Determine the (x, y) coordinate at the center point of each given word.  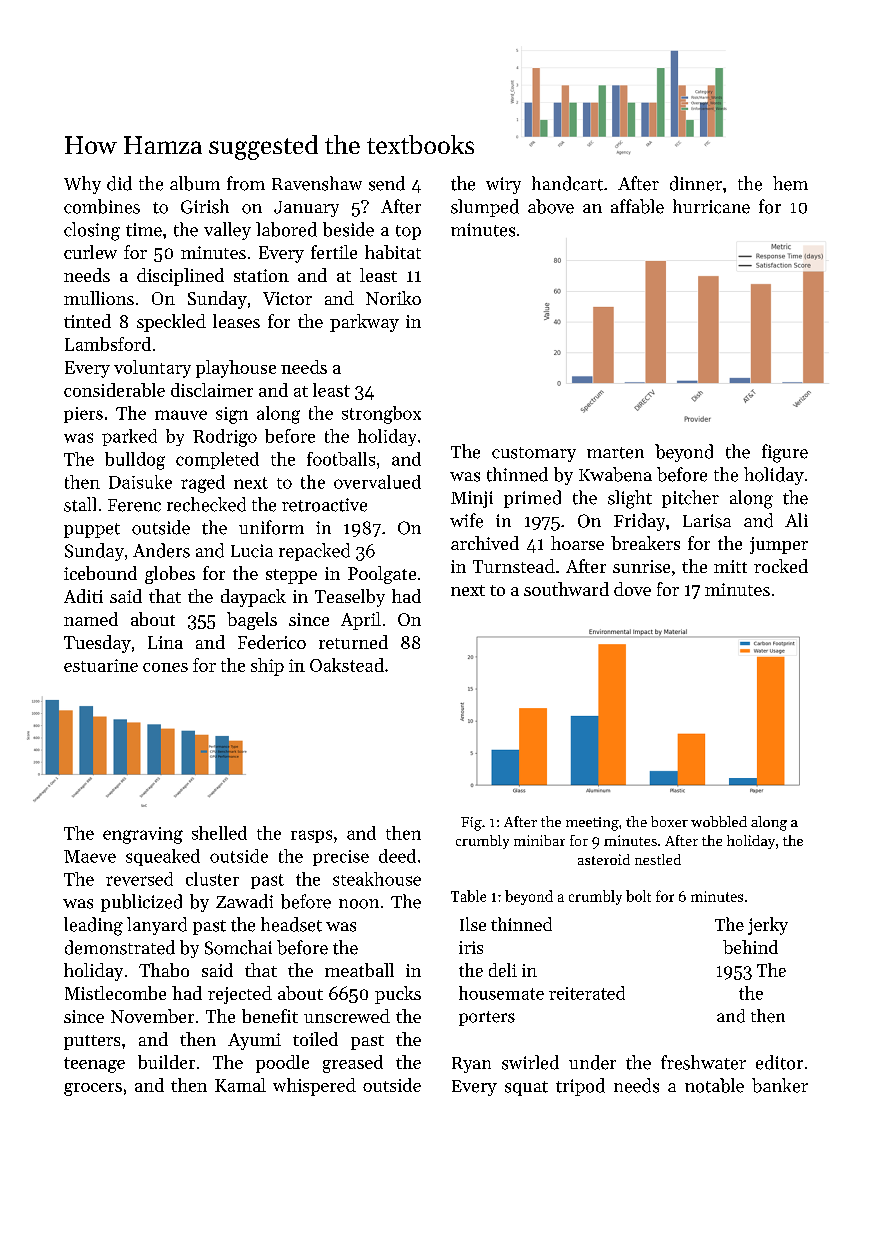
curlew (90, 252)
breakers (645, 543)
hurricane (711, 206)
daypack (253, 598)
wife (466, 520)
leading (93, 926)
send (387, 183)
